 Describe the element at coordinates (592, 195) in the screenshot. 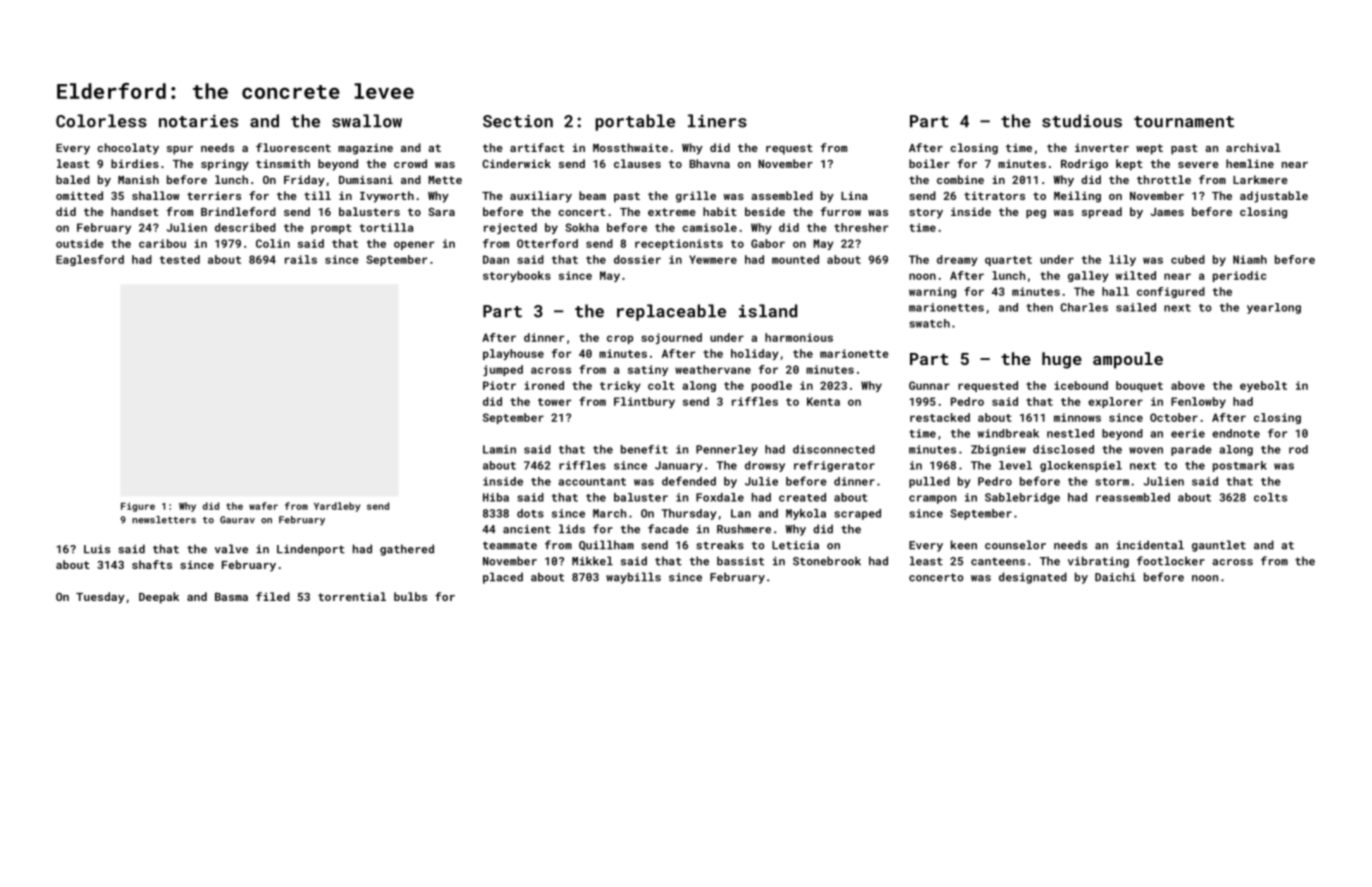

I see `beam` at that location.
